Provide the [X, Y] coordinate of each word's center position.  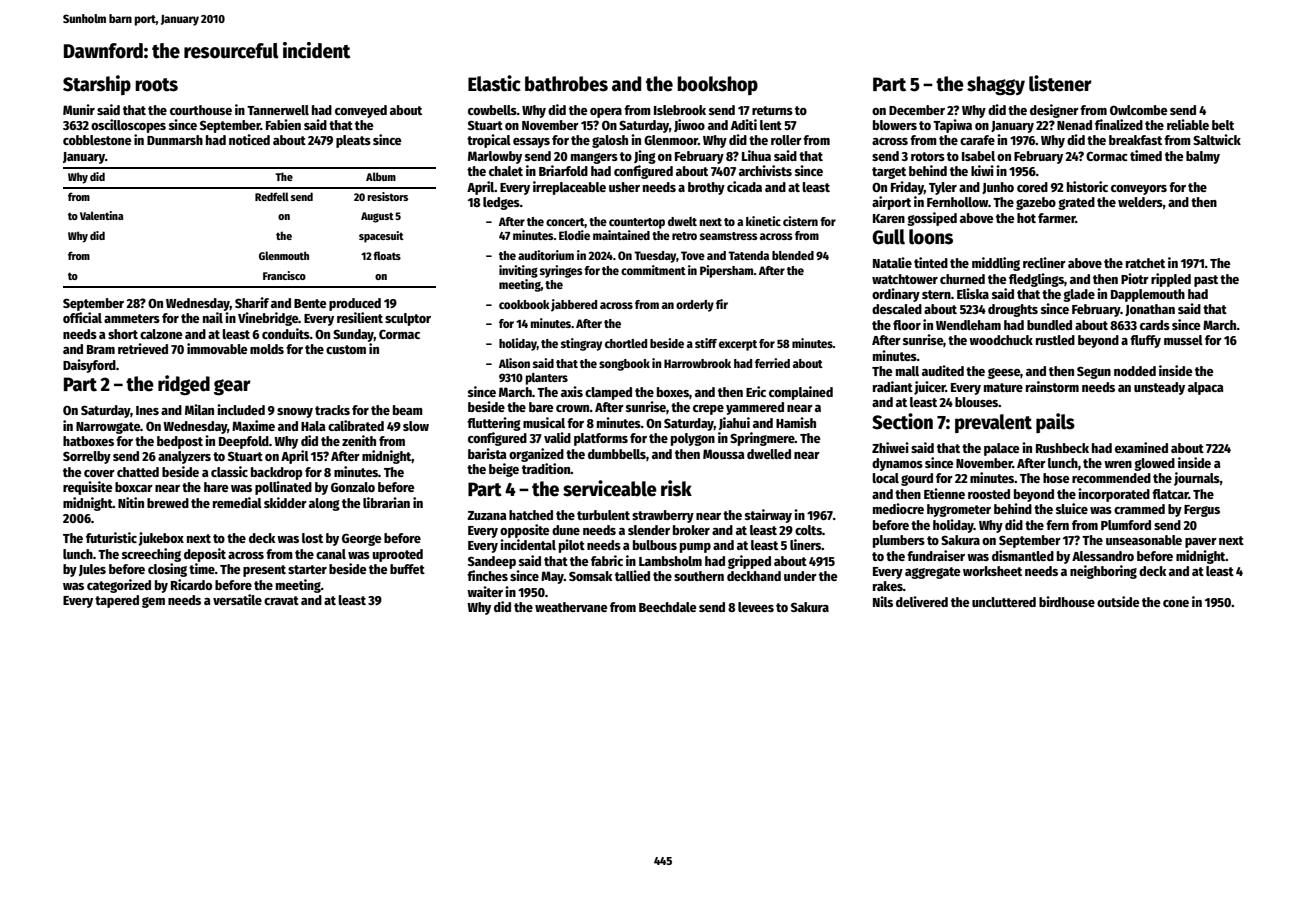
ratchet [1145, 263]
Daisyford [89, 366]
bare [541, 407]
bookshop [717, 85]
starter [307, 569]
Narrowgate [108, 428]
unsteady [1159, 388]
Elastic [494, 83]
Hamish [796, 422]
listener [1060, 83]
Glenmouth [284, 255]
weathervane [571, 607]
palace [1002, 449]
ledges [501, 203]
